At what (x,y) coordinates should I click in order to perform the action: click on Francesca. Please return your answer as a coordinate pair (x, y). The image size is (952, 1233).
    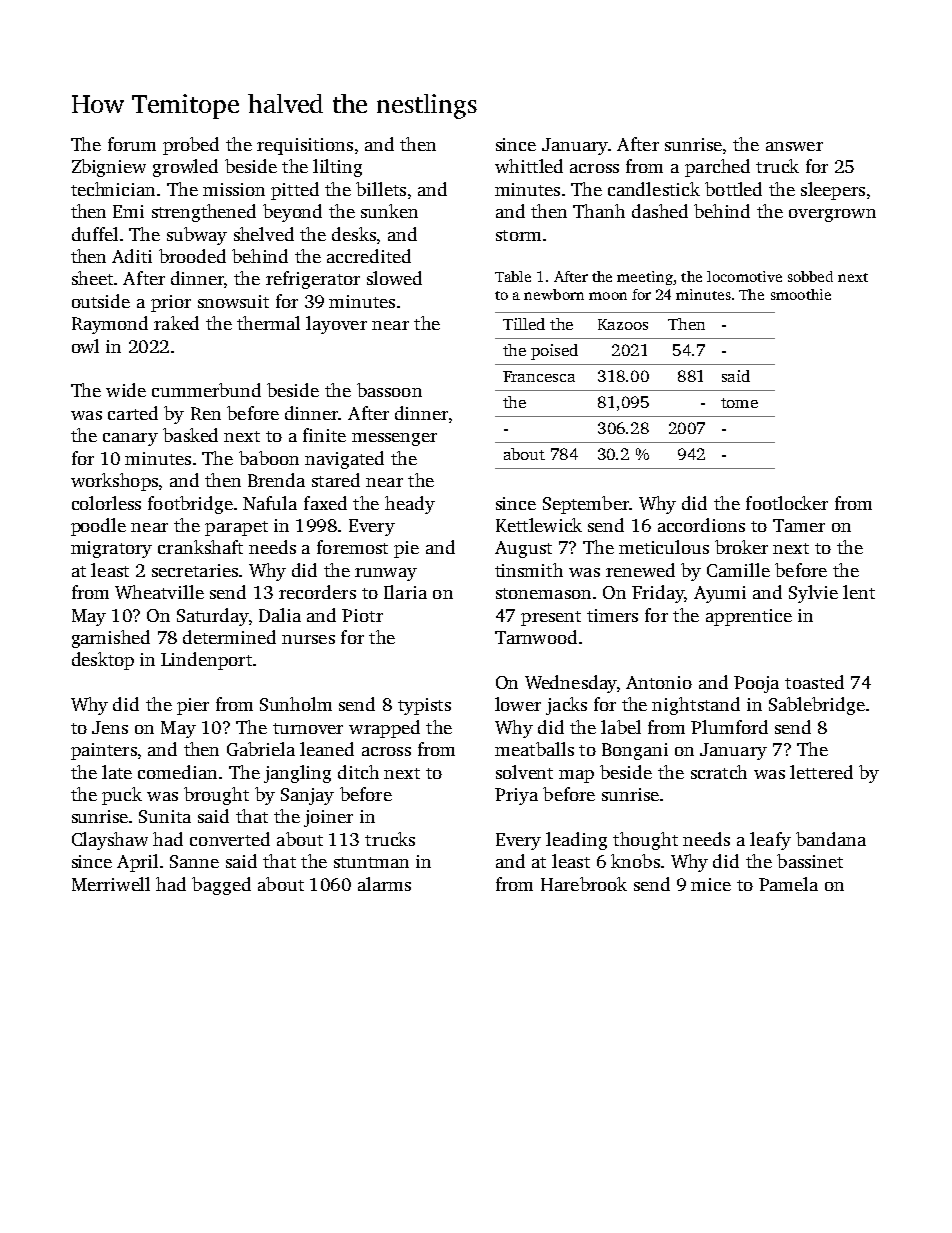
    Looking at the image, I should click on (539, 376).
